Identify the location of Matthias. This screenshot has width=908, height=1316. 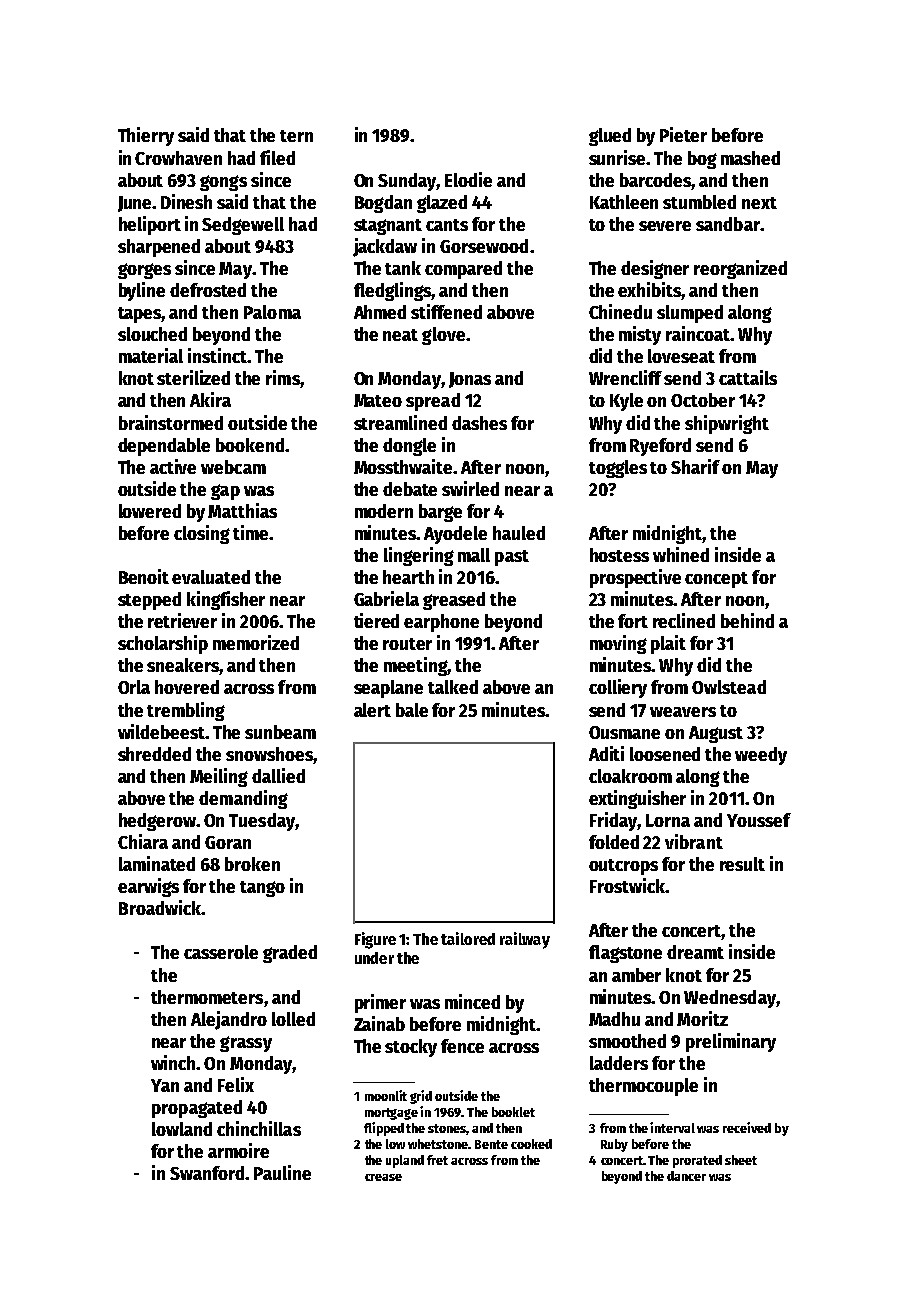
(242, 510).
